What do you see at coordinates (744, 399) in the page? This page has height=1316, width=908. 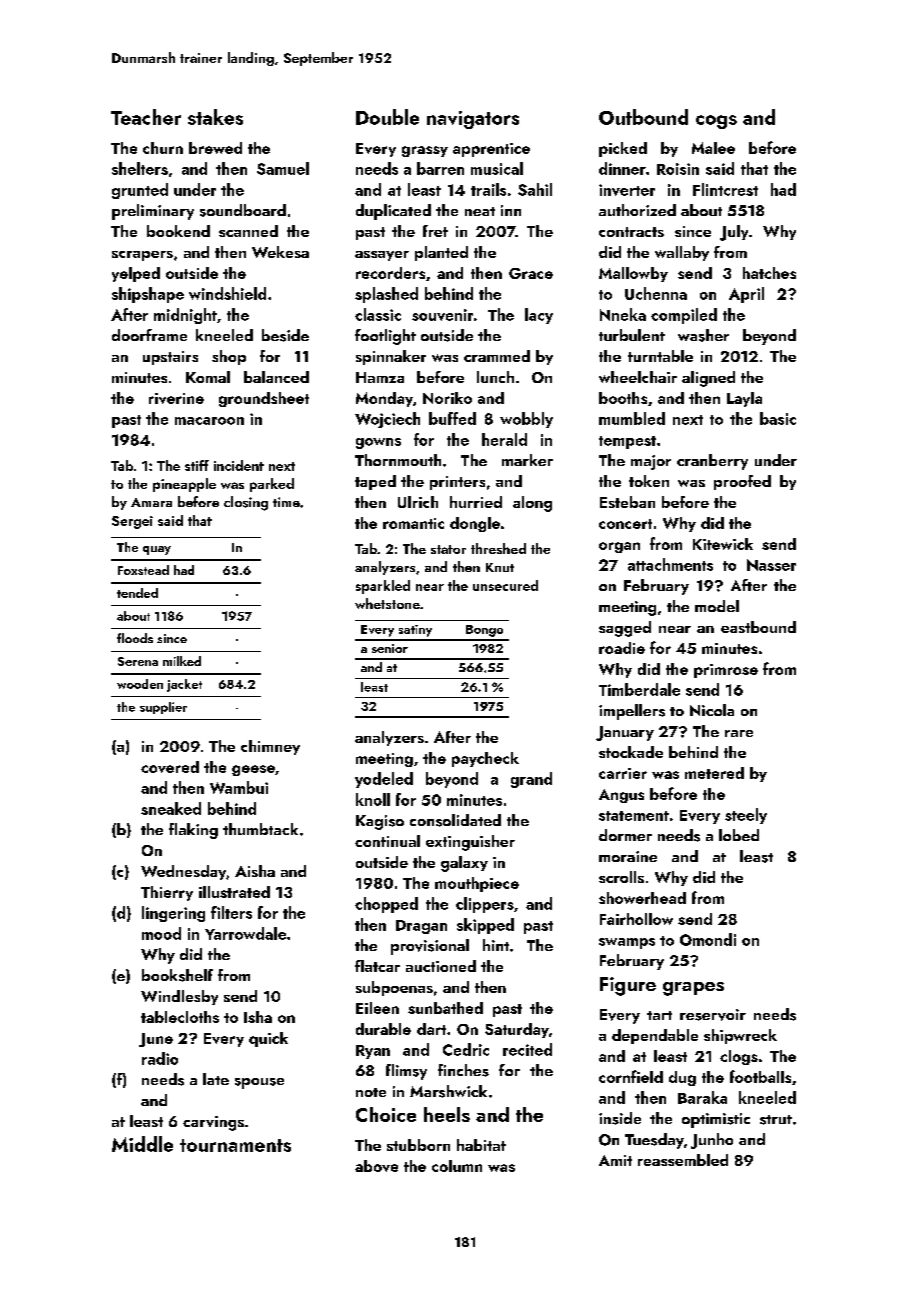 I see `Layla` at bounding box center [744, 399].
